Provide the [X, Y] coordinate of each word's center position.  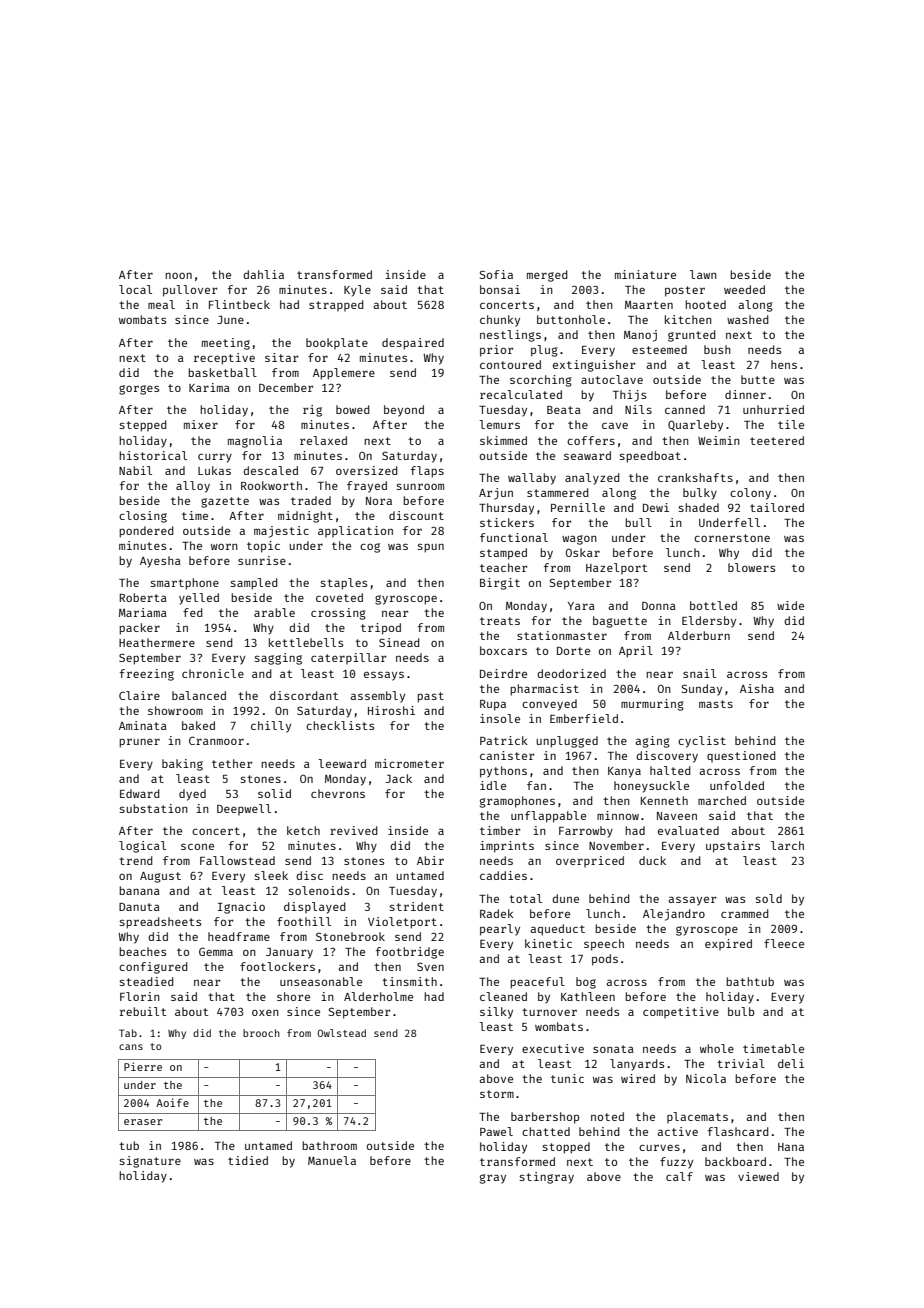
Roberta [143, 597]
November [616, 845]
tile [791, 424]
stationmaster [562, 635]
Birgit [500, 584]
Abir [430, 860]
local [135, 289]
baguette [620, 622]
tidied [248, 1160]
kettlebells [306, 642]
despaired [413, 344]
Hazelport [616, 568]
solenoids [319, 890]
